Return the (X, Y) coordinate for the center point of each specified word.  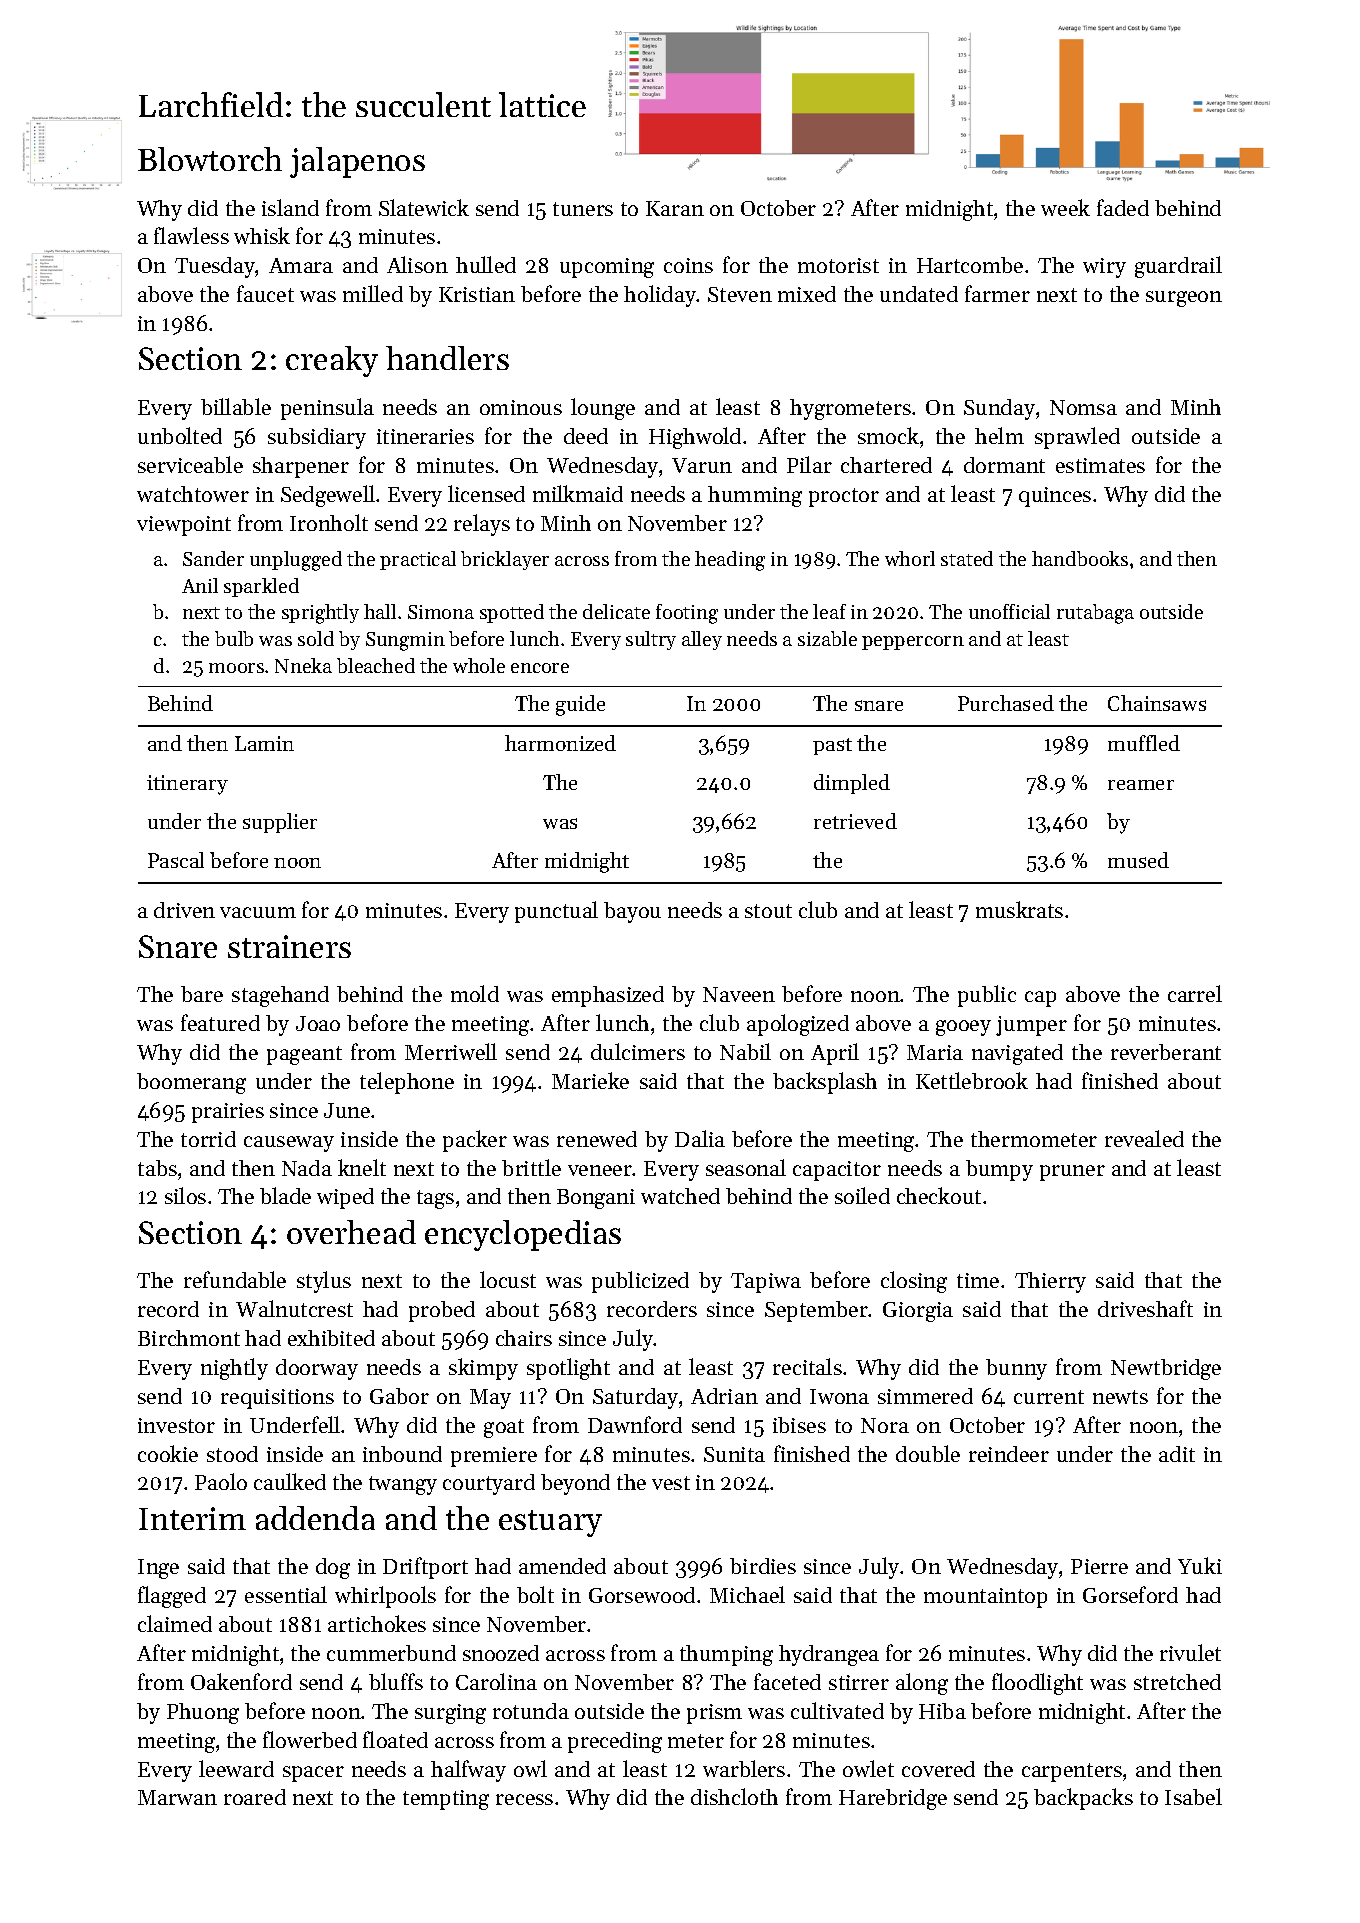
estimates (1100, 465)
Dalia (700, 1138)
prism (714, 1714)
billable (236, 406)
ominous (521, 407)
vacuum (258, 912)
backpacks (1083, 1799)
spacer (313, 1774)
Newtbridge (1166, 1369)
